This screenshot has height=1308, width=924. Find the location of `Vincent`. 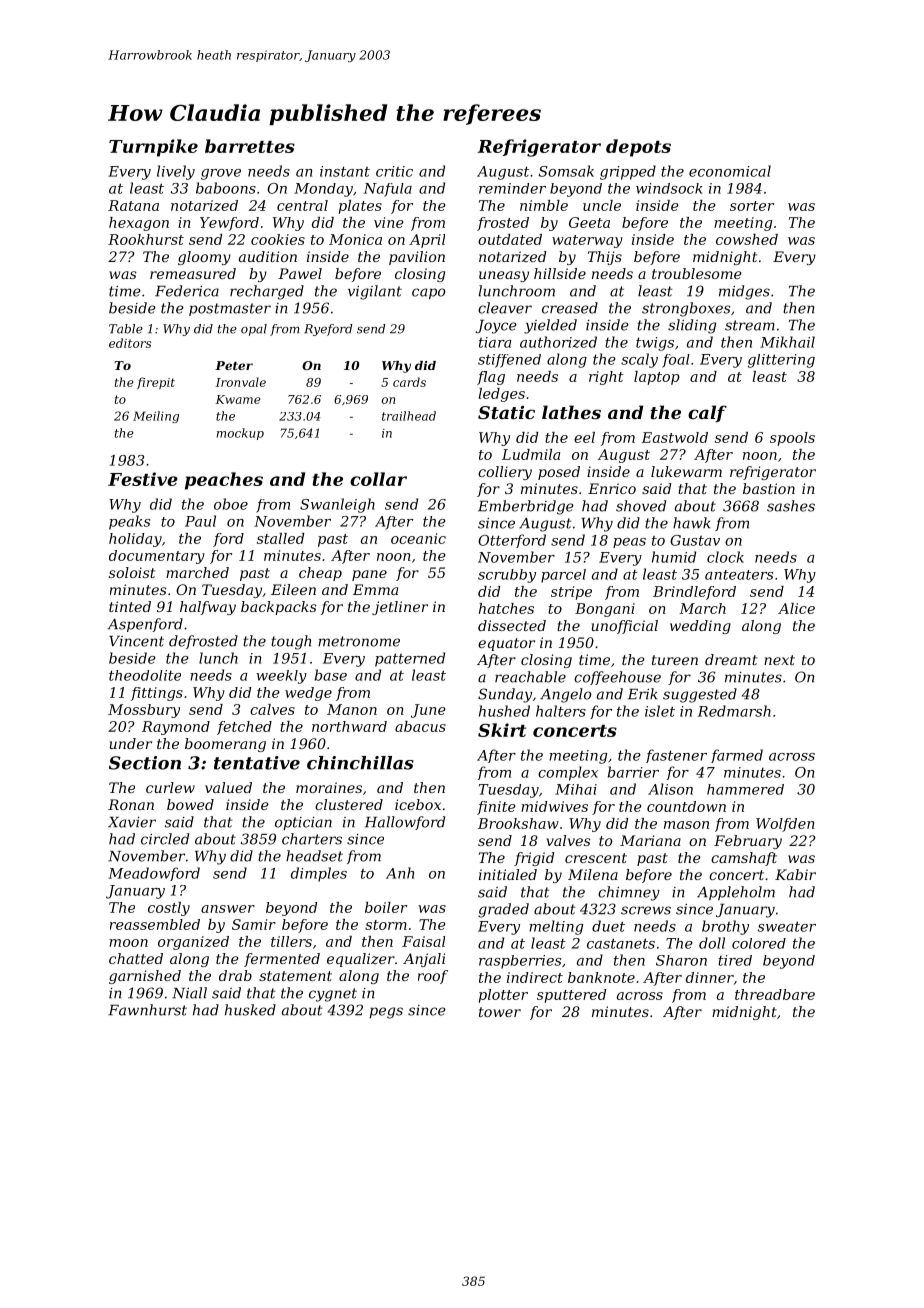

Vincent is located at coordinates (136, 641).
